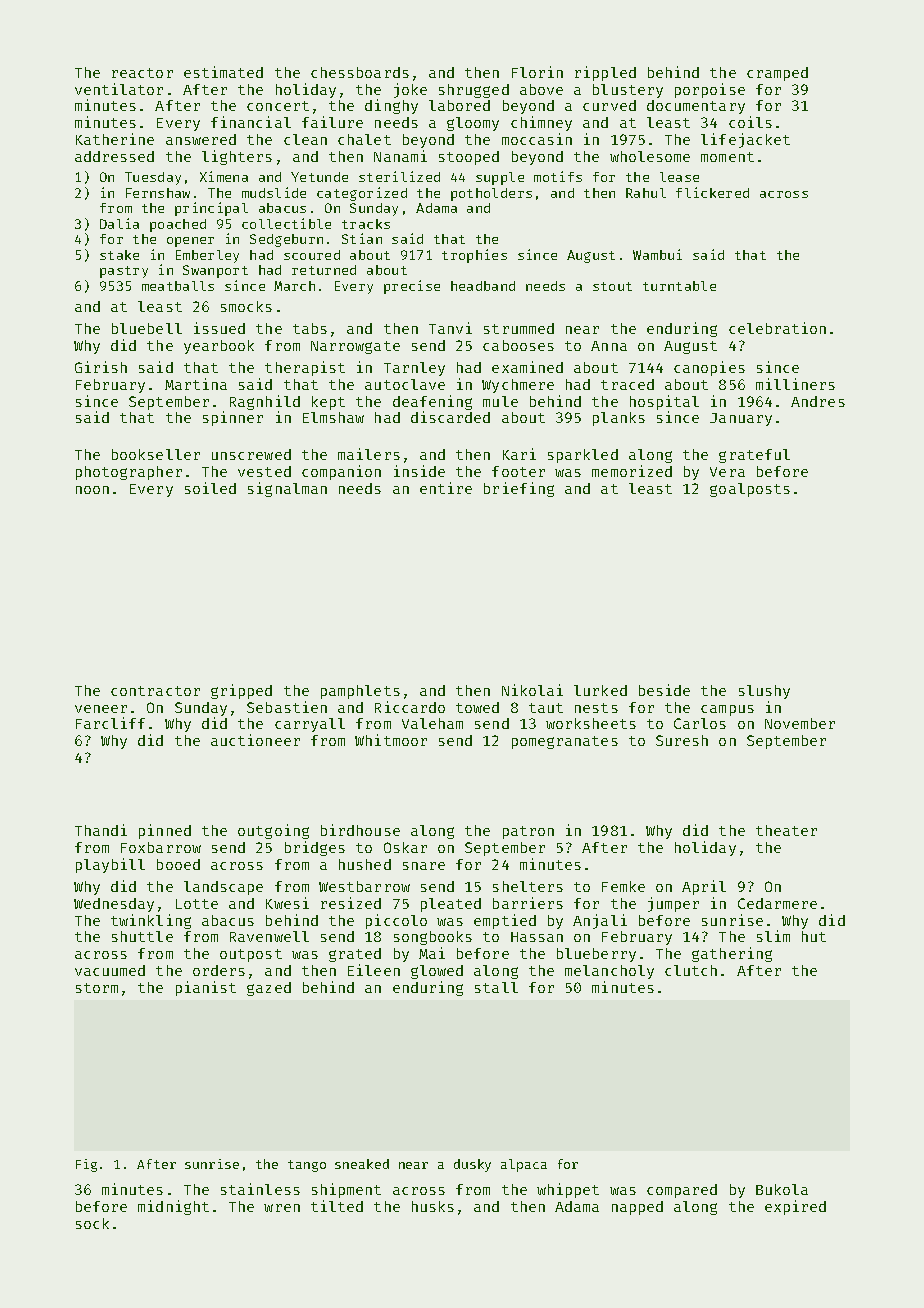  I want to click on stainless, so click(260, 1189).
